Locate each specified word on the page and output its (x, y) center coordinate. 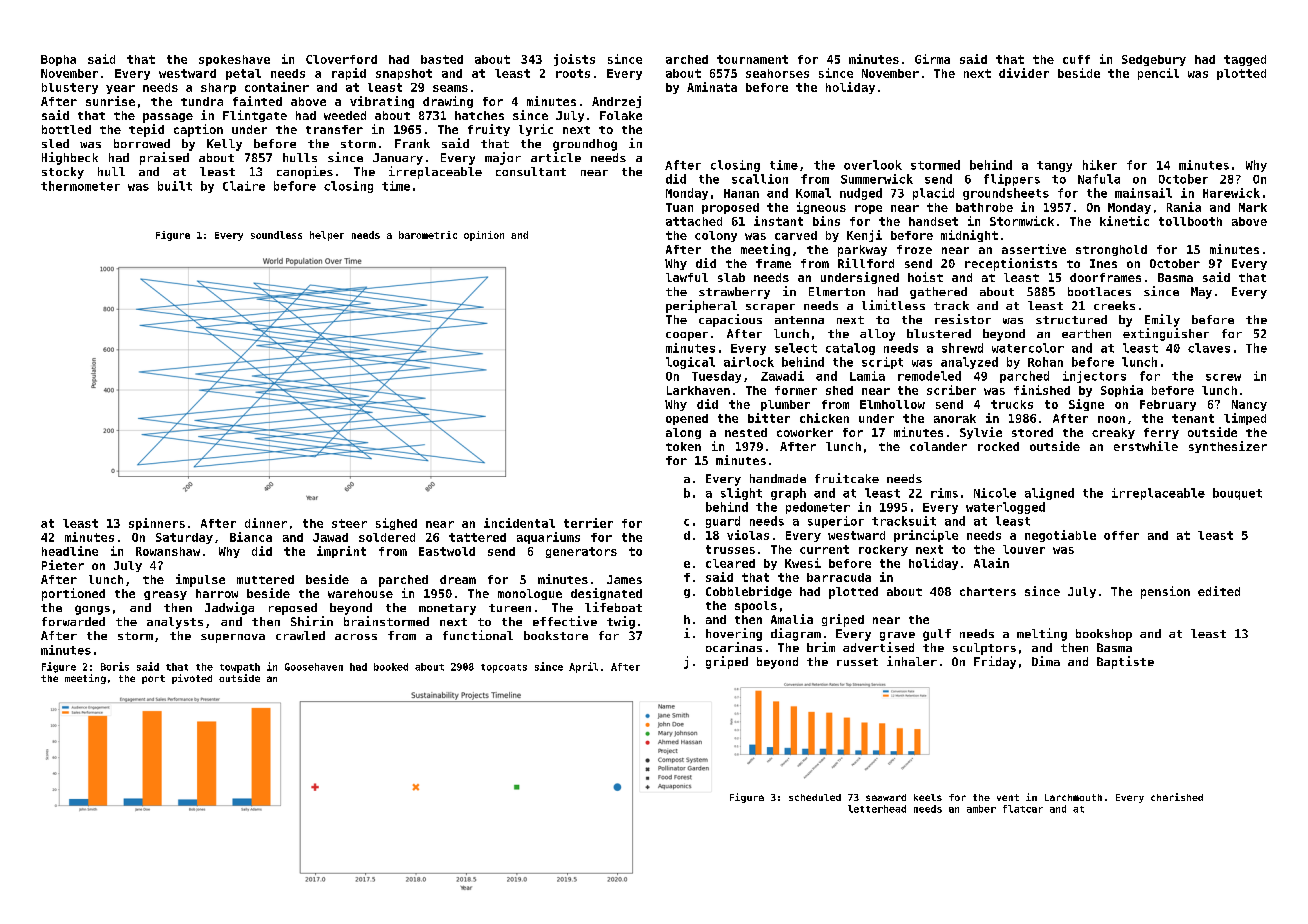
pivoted (192, 679)
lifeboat (613, 607)
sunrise (110, 101)
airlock (749, 362)
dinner (266, 523)
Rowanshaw (168, 551)
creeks (1114, 305)
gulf (937, 635)
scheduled (815, 797)
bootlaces (1099, 291)
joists (574, 60)
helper (327, 236)
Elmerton (837, 291)
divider (1024, 73)
